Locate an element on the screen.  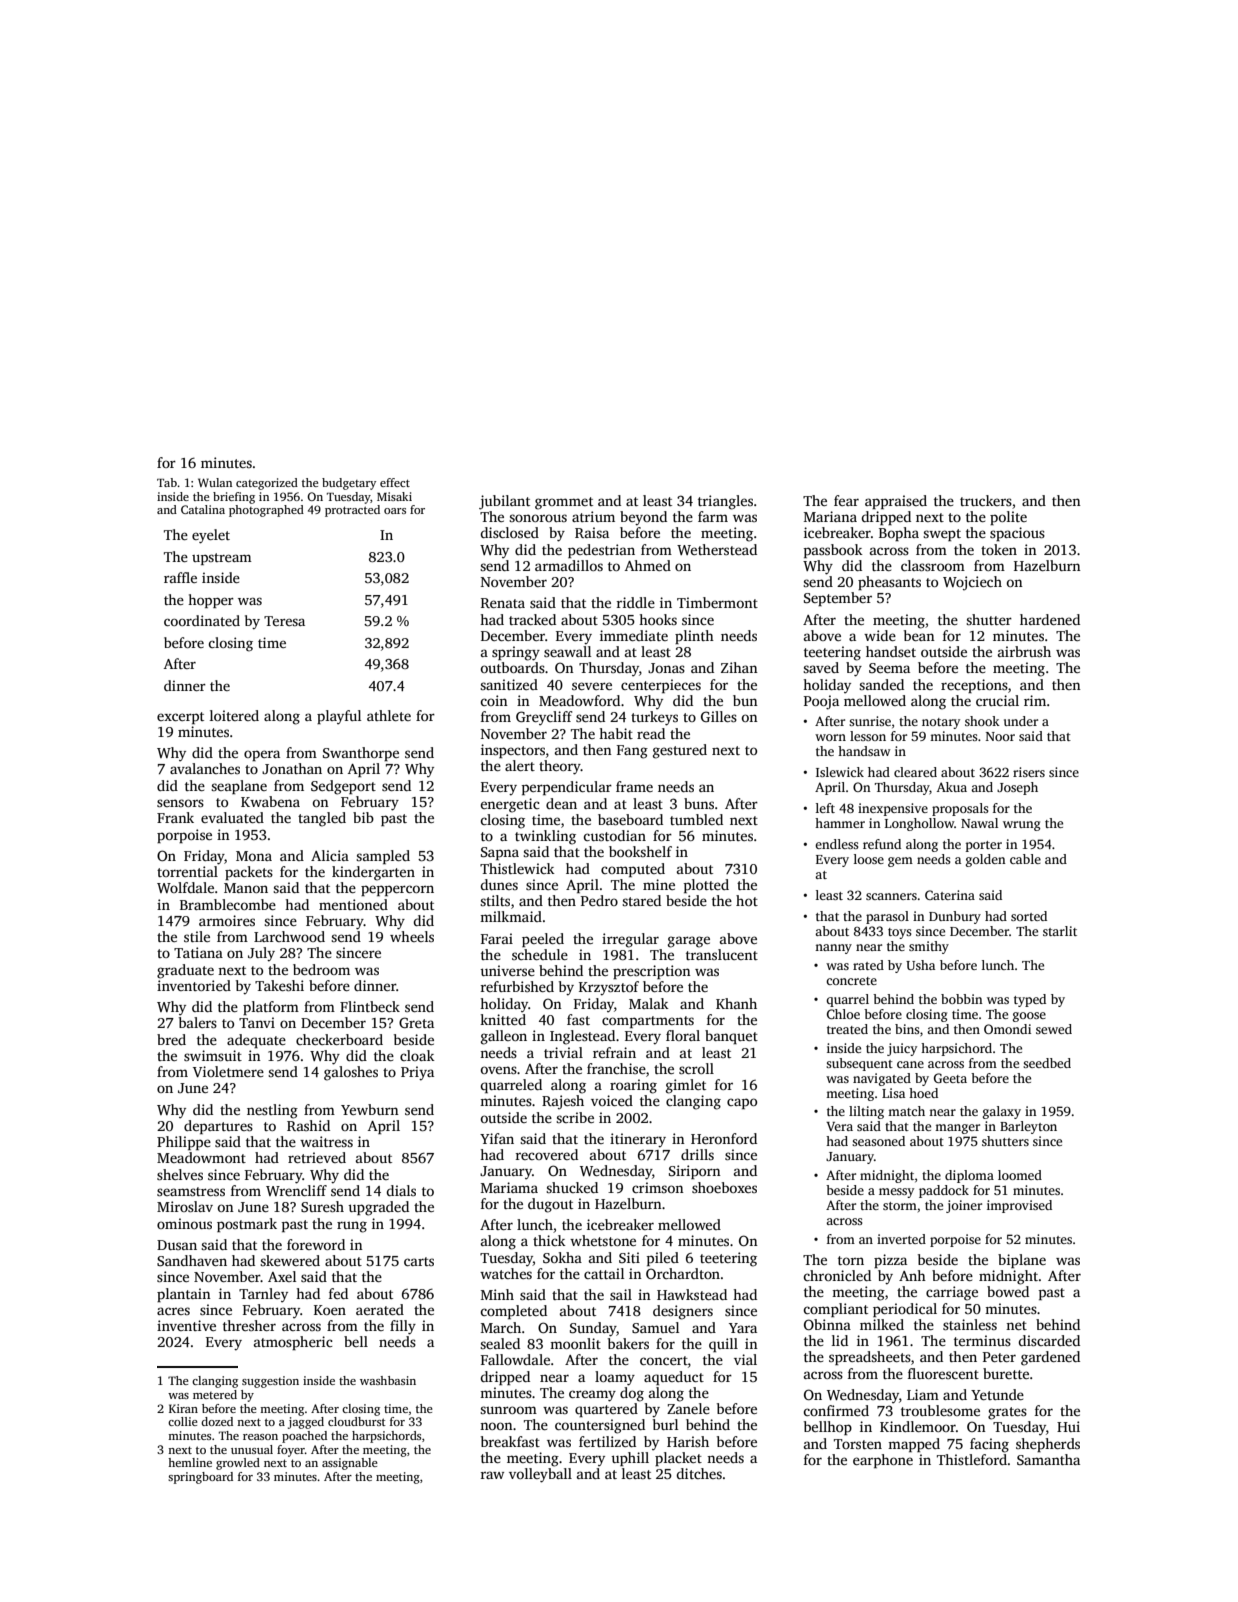
earphone is located at coordinates (883, 1461).
